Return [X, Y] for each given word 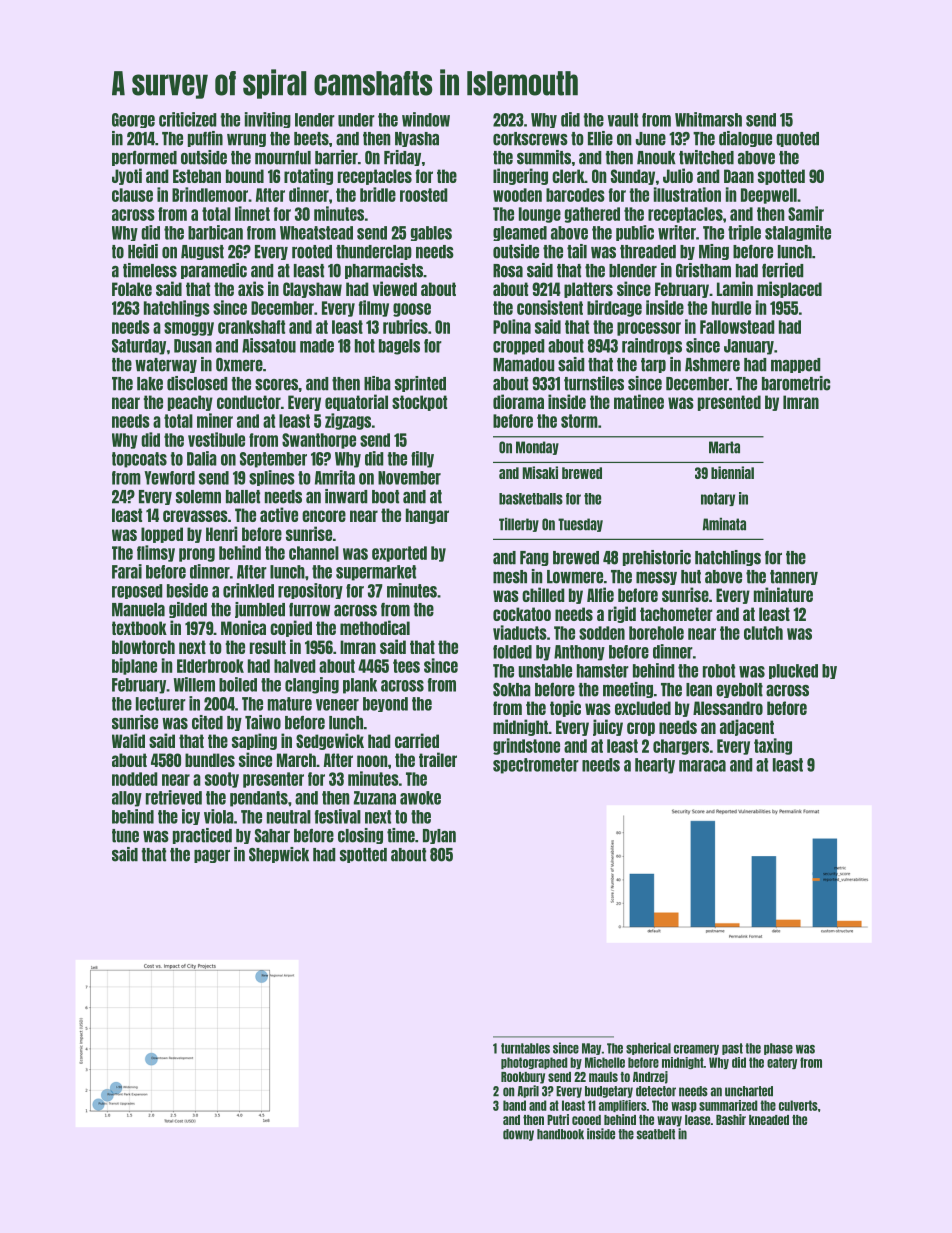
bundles [210, 760]
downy [518, 1135]
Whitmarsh [708, 119]
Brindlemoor [210, 194]
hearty [655, 766]
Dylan [439, 836]
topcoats [139, 460]
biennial [732, 472]
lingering [520, 176]
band [514, 1105]
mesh [510, 577]
